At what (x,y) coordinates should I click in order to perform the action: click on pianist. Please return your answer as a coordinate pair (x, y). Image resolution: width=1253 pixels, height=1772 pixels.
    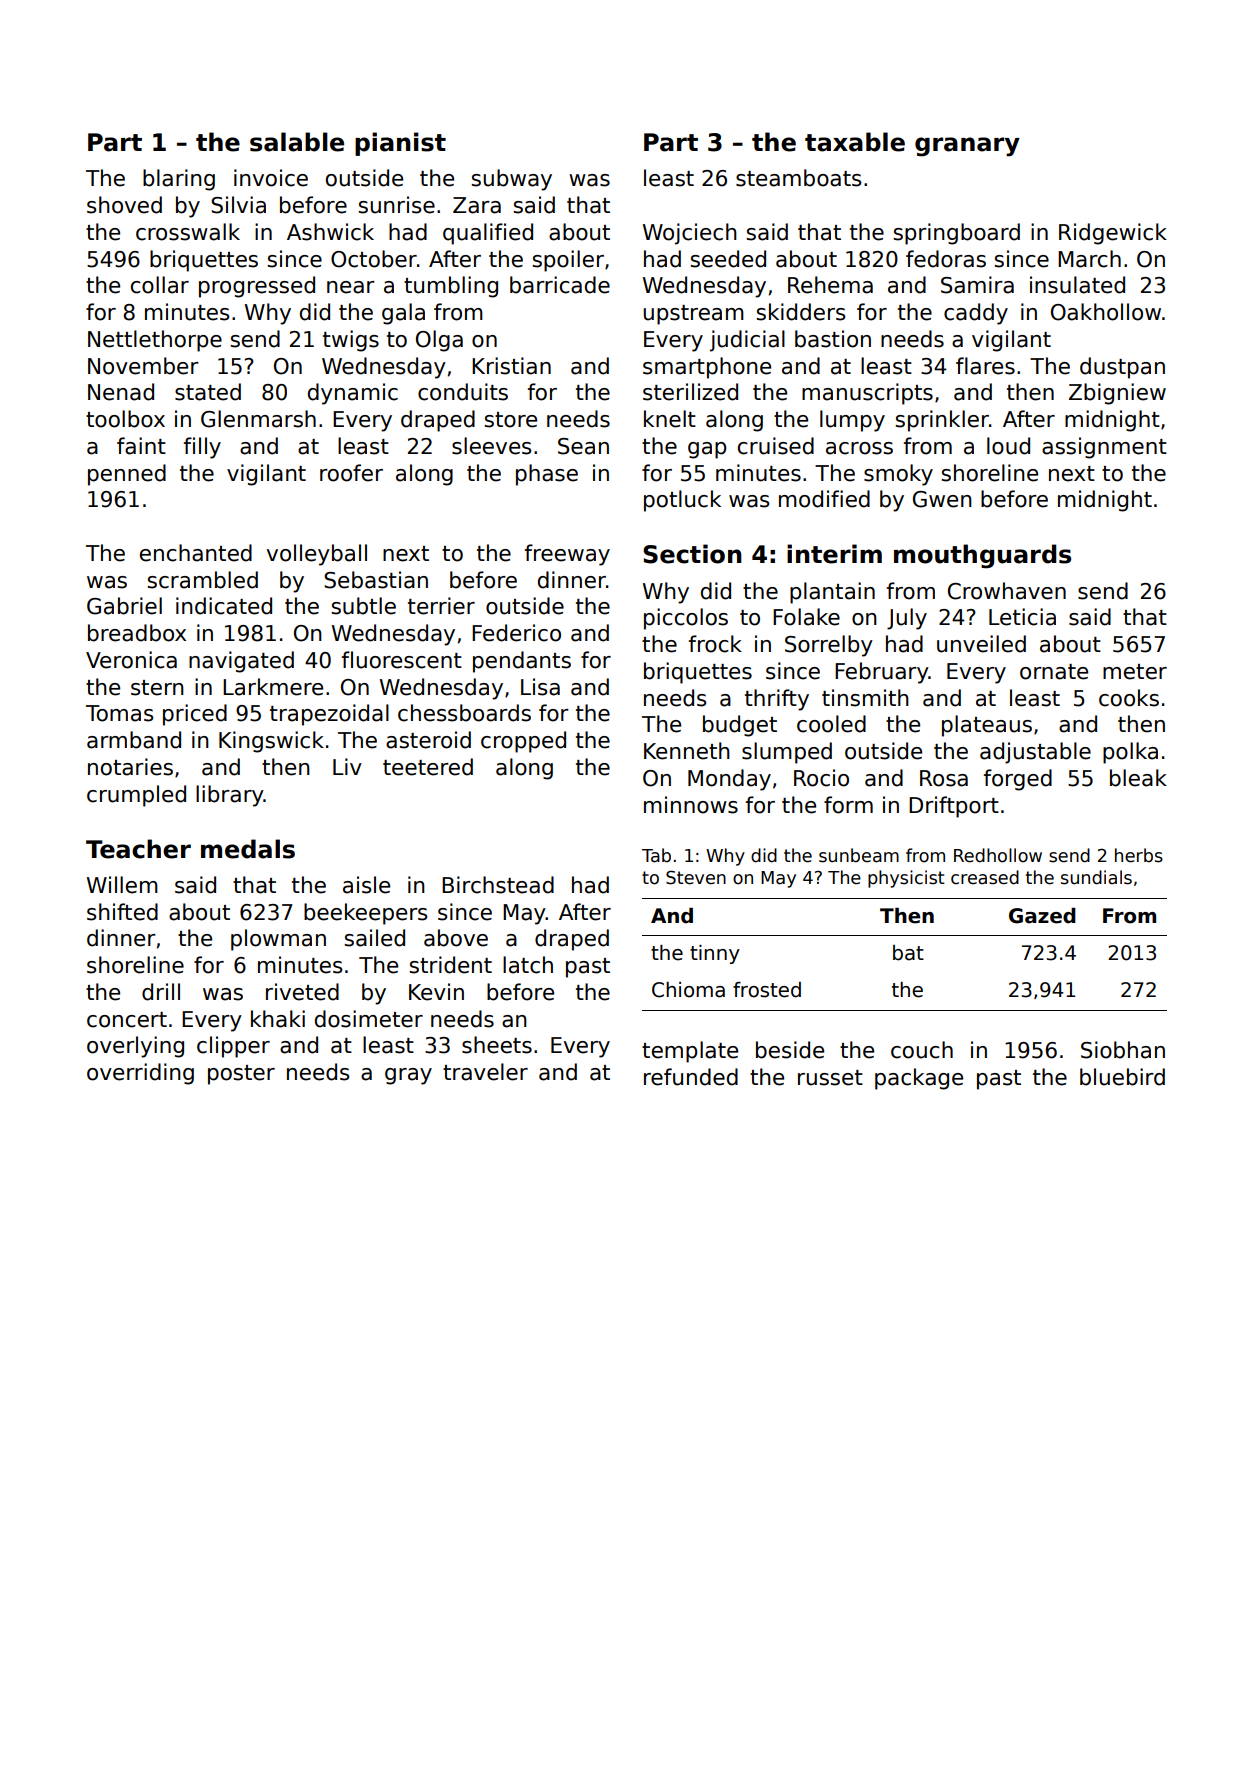
    Looking at the image, I should click on (400, 144).
